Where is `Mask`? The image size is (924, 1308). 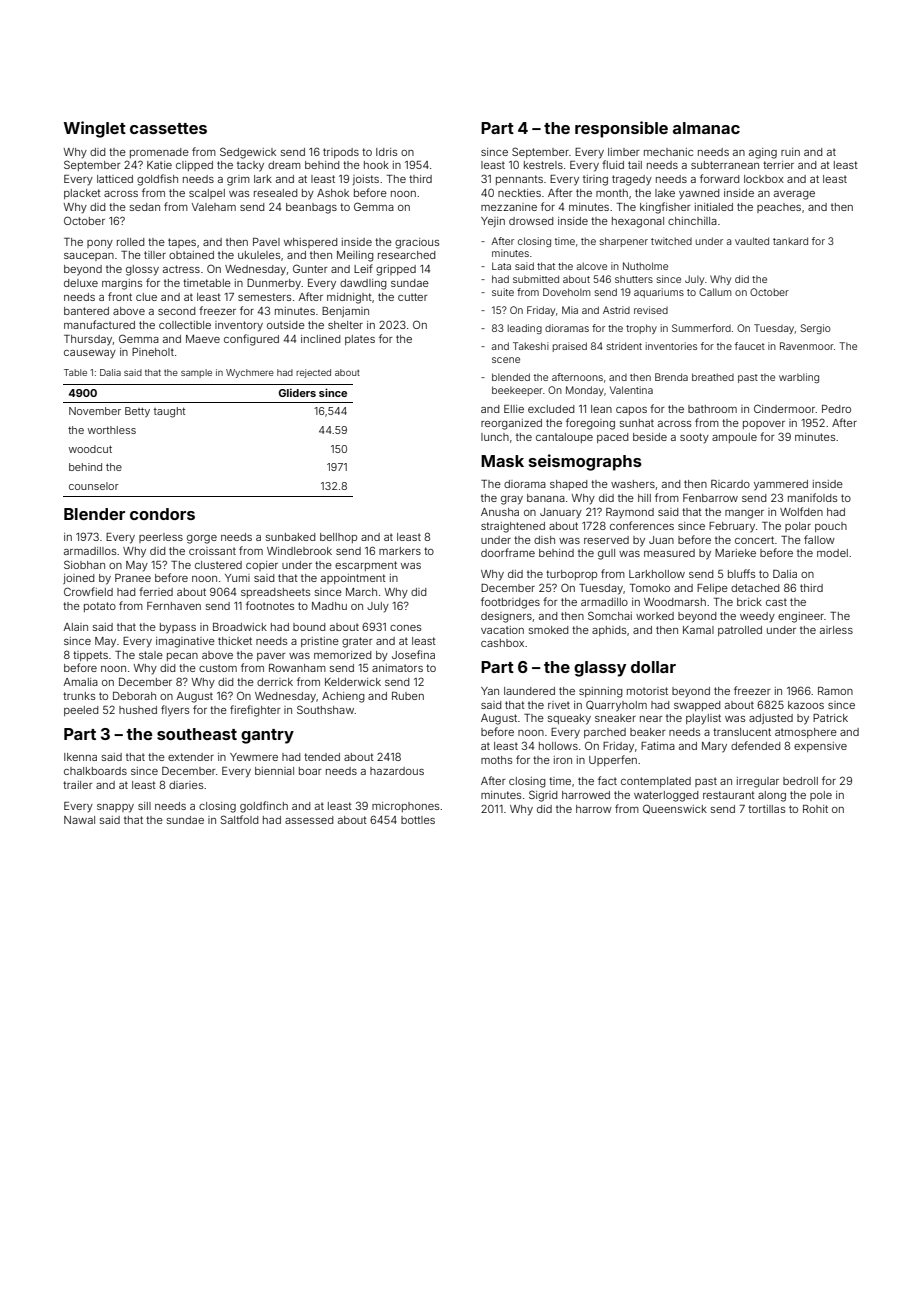 Mask is located at coordinates (502, 461).
